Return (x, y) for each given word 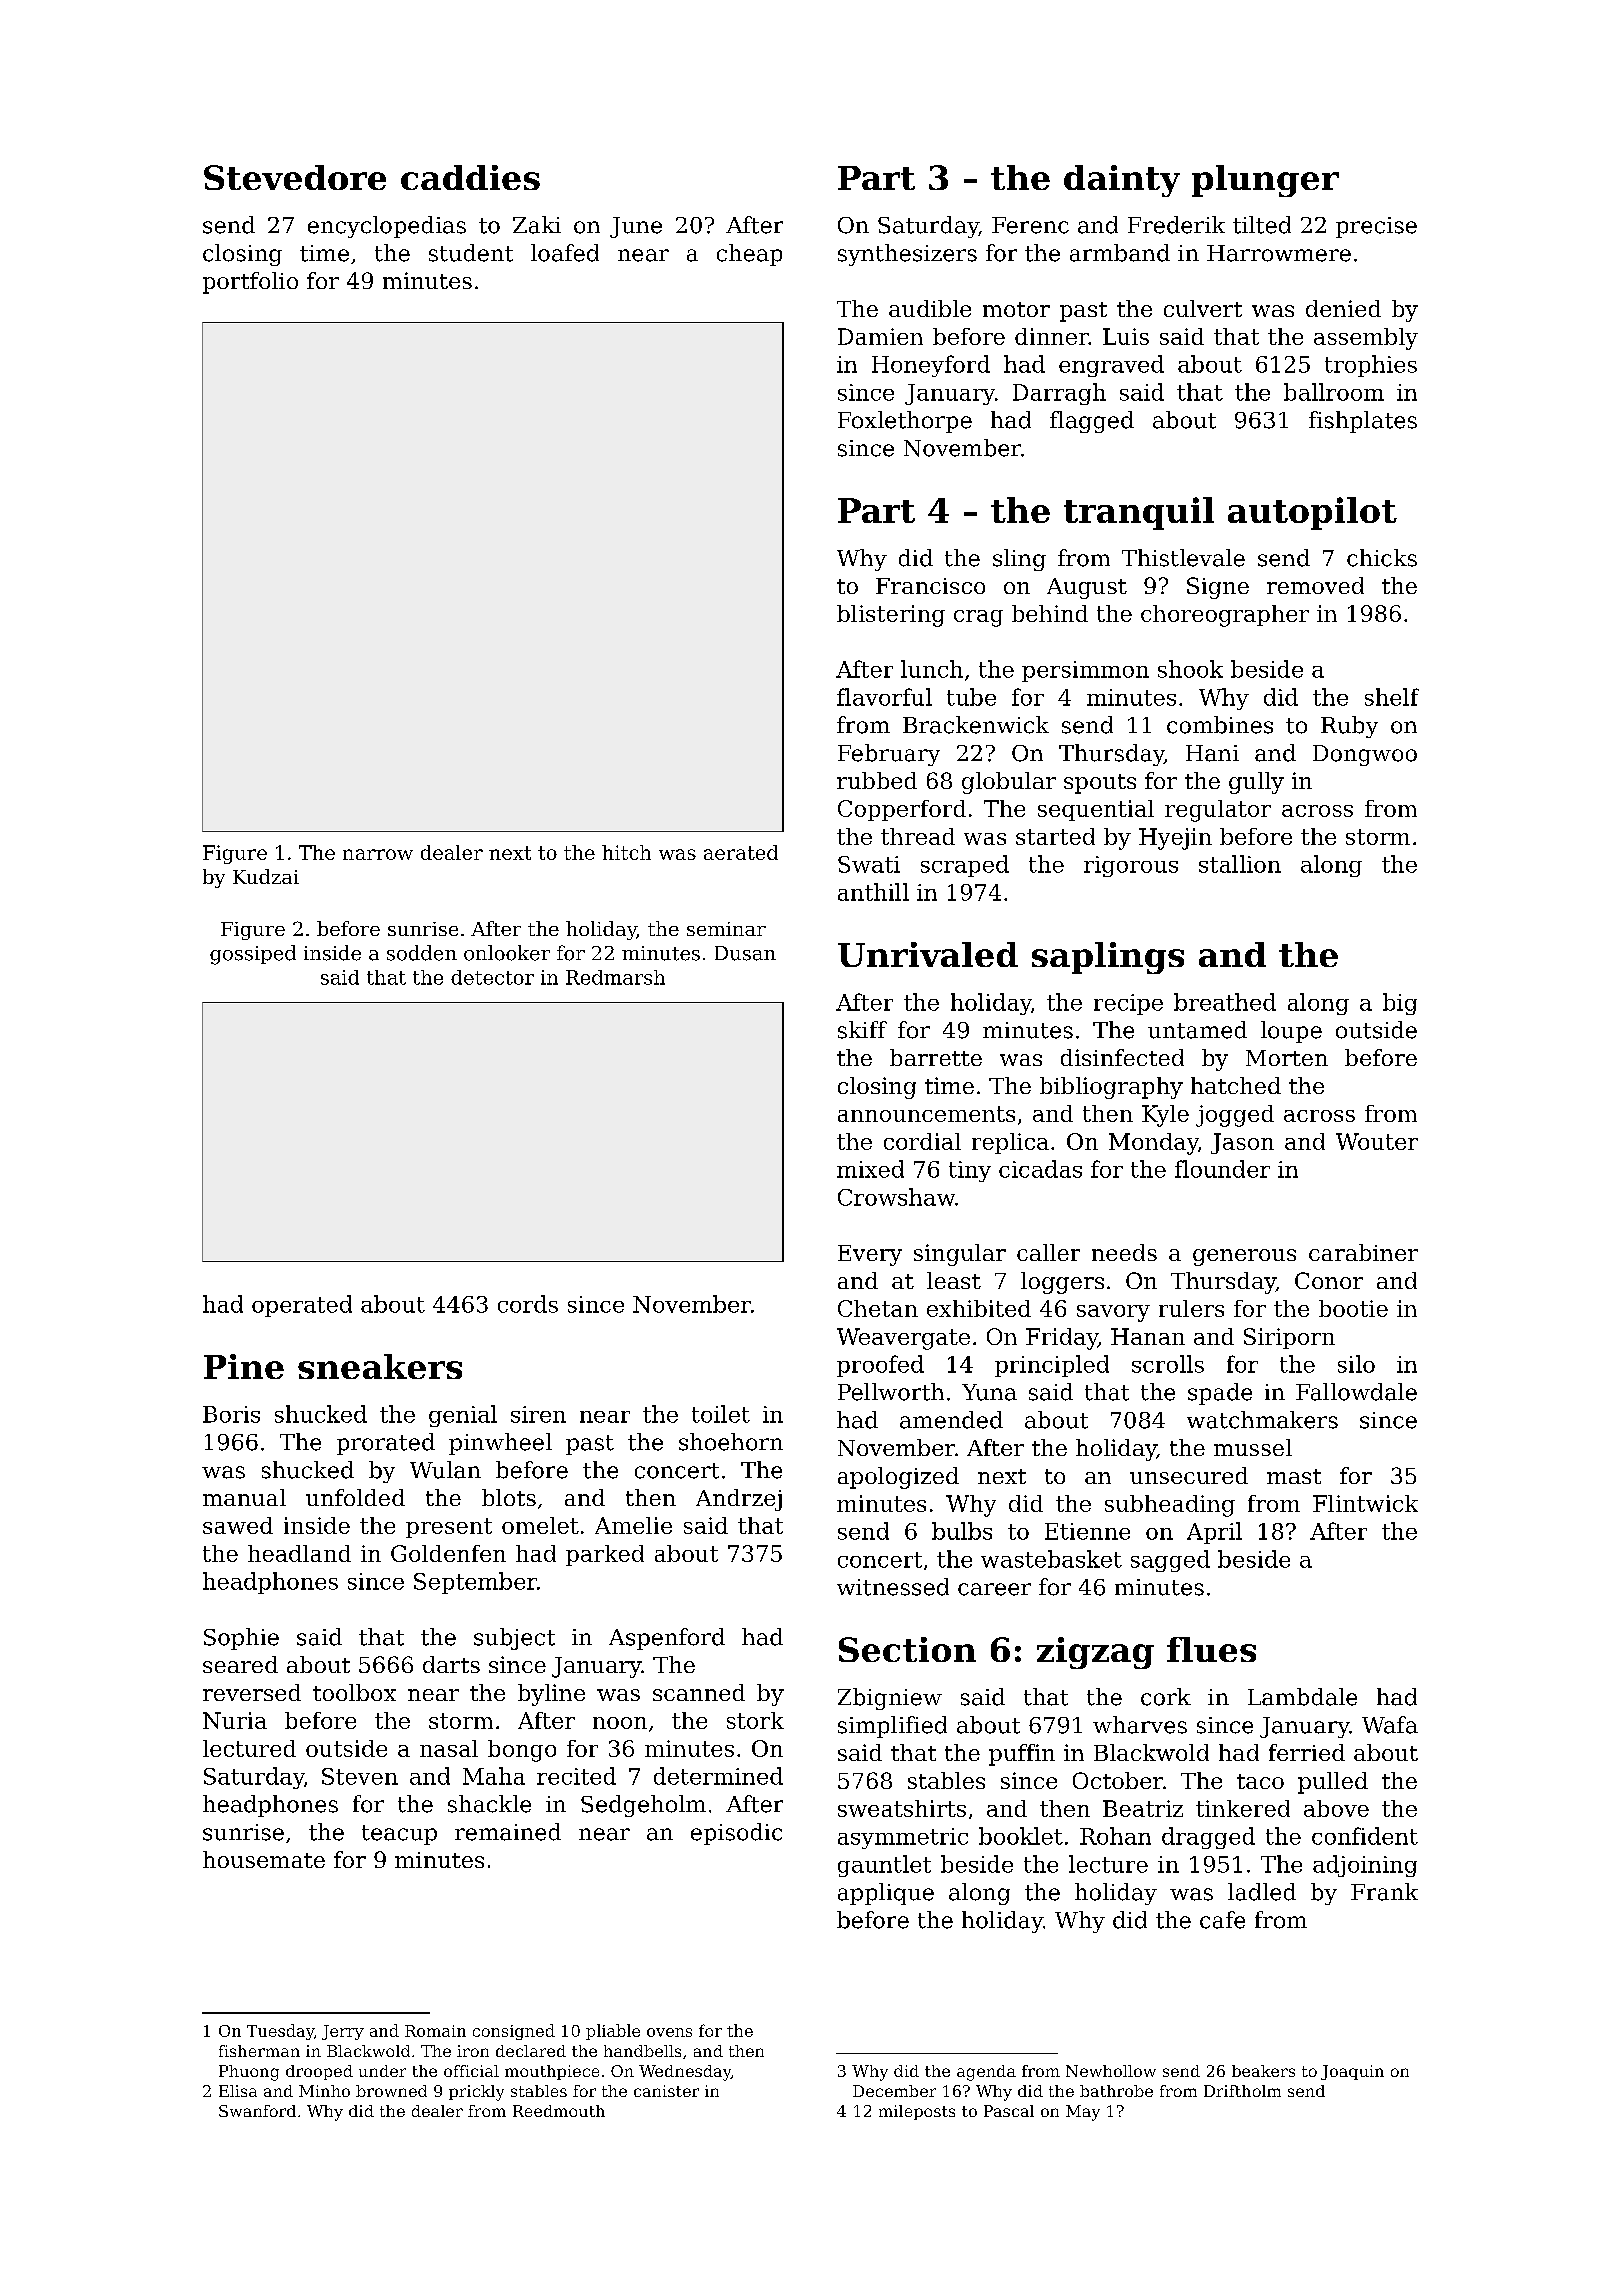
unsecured (1189, 1475)
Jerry (343, 2032)
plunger (1265, 181)
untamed (1197, 1030)
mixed (870, 1169)
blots (509, 1497)
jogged (1235, 1116)
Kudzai (266, 876)
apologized (898, 1478)
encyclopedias (387, 227)
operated (302, 1306)
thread (918, 836)
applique (886, 1894)
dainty (1122, 181)
